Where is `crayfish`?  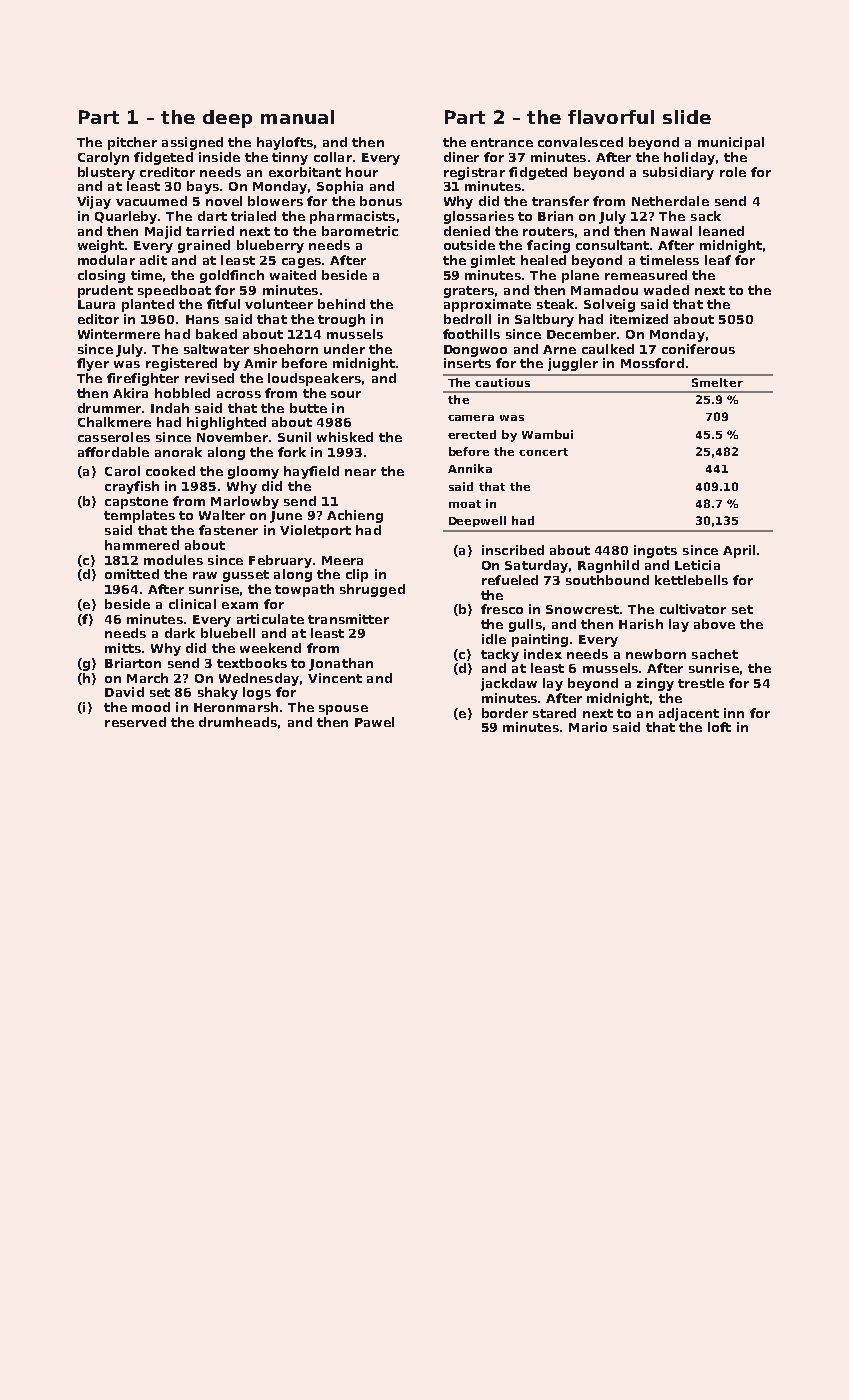
crayfish is located at coordinates (132, 487).
